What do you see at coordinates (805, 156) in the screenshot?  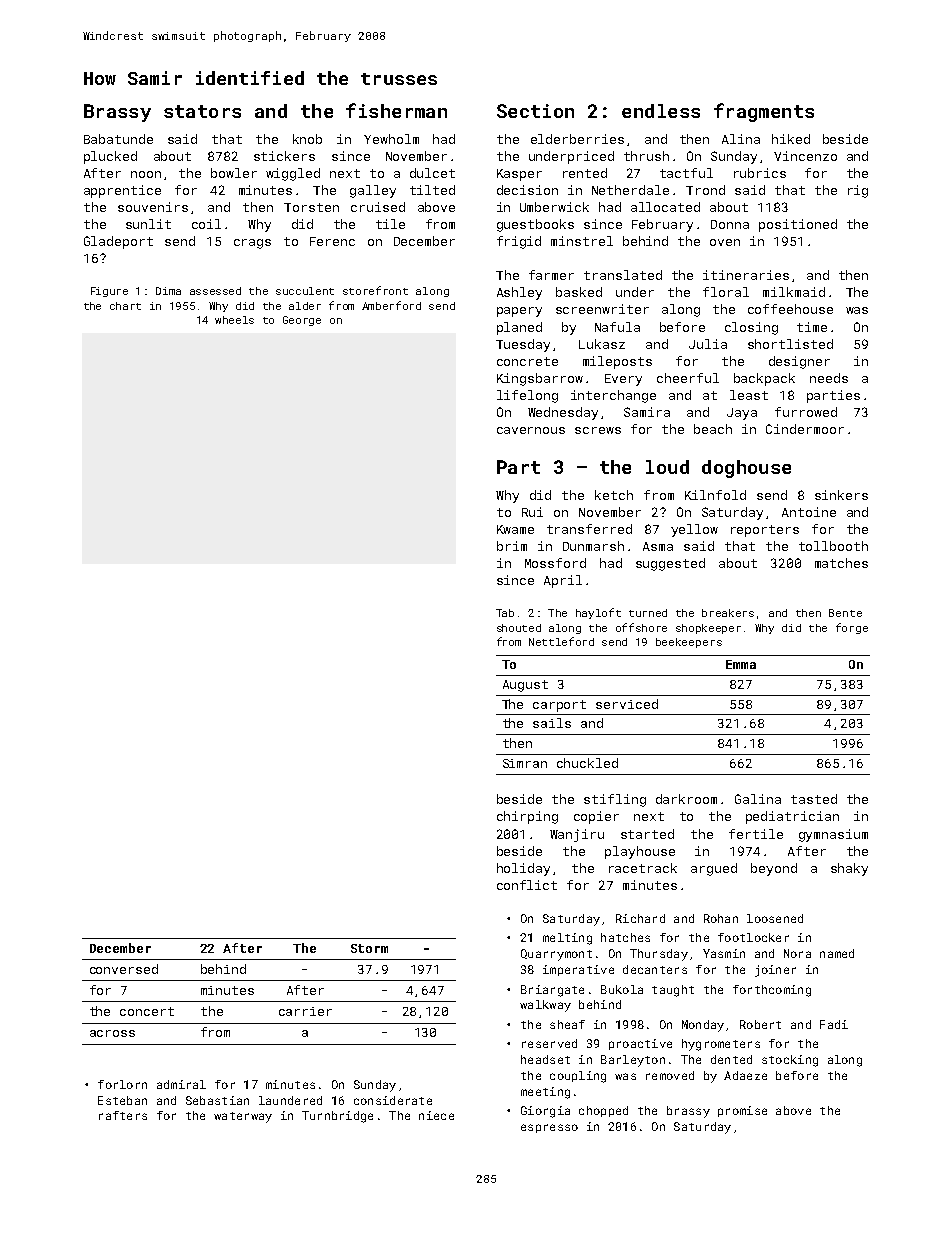 I see `Vincenzo` at bounding box center [805, 156].
